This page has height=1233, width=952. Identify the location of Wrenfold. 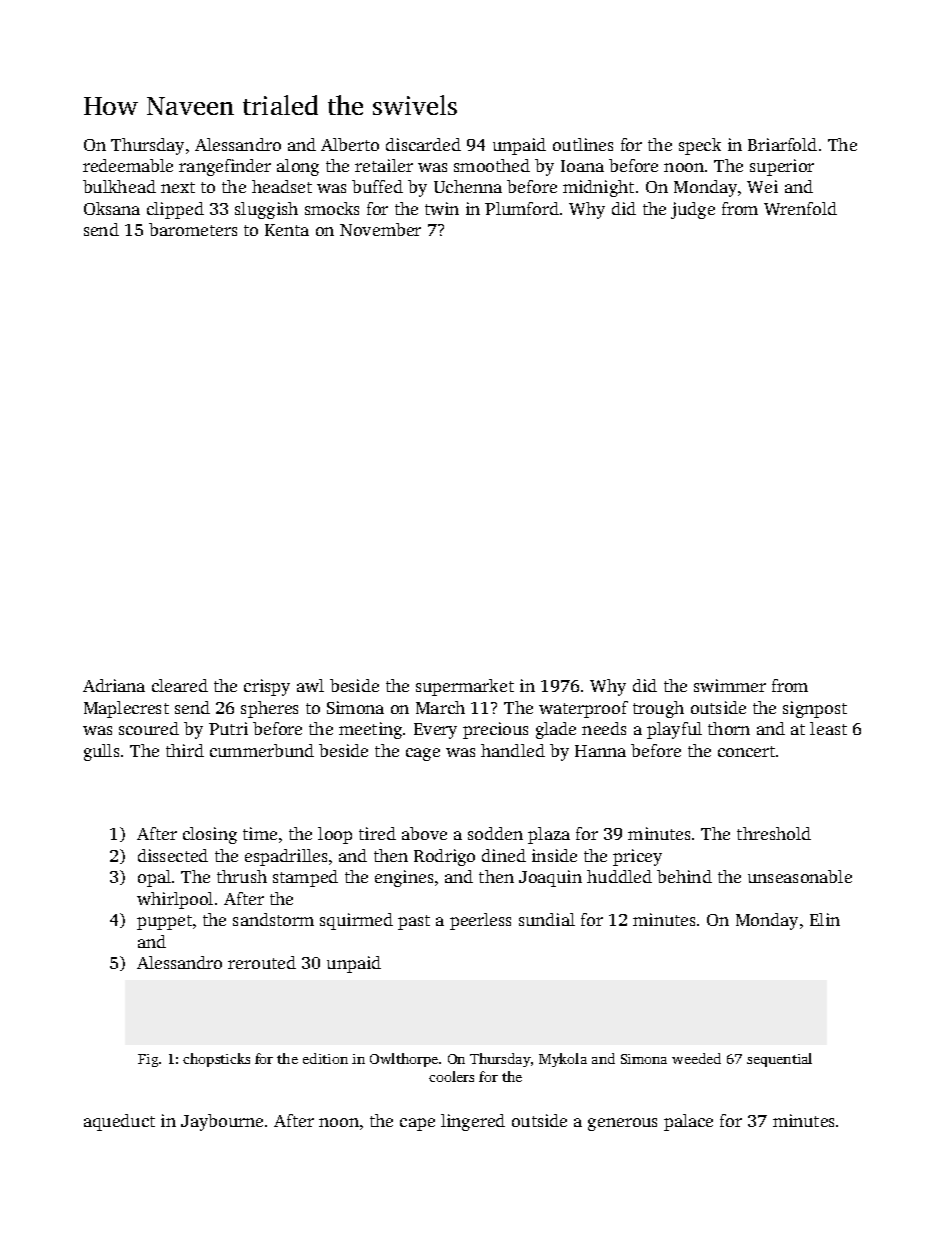
(800, 208).
